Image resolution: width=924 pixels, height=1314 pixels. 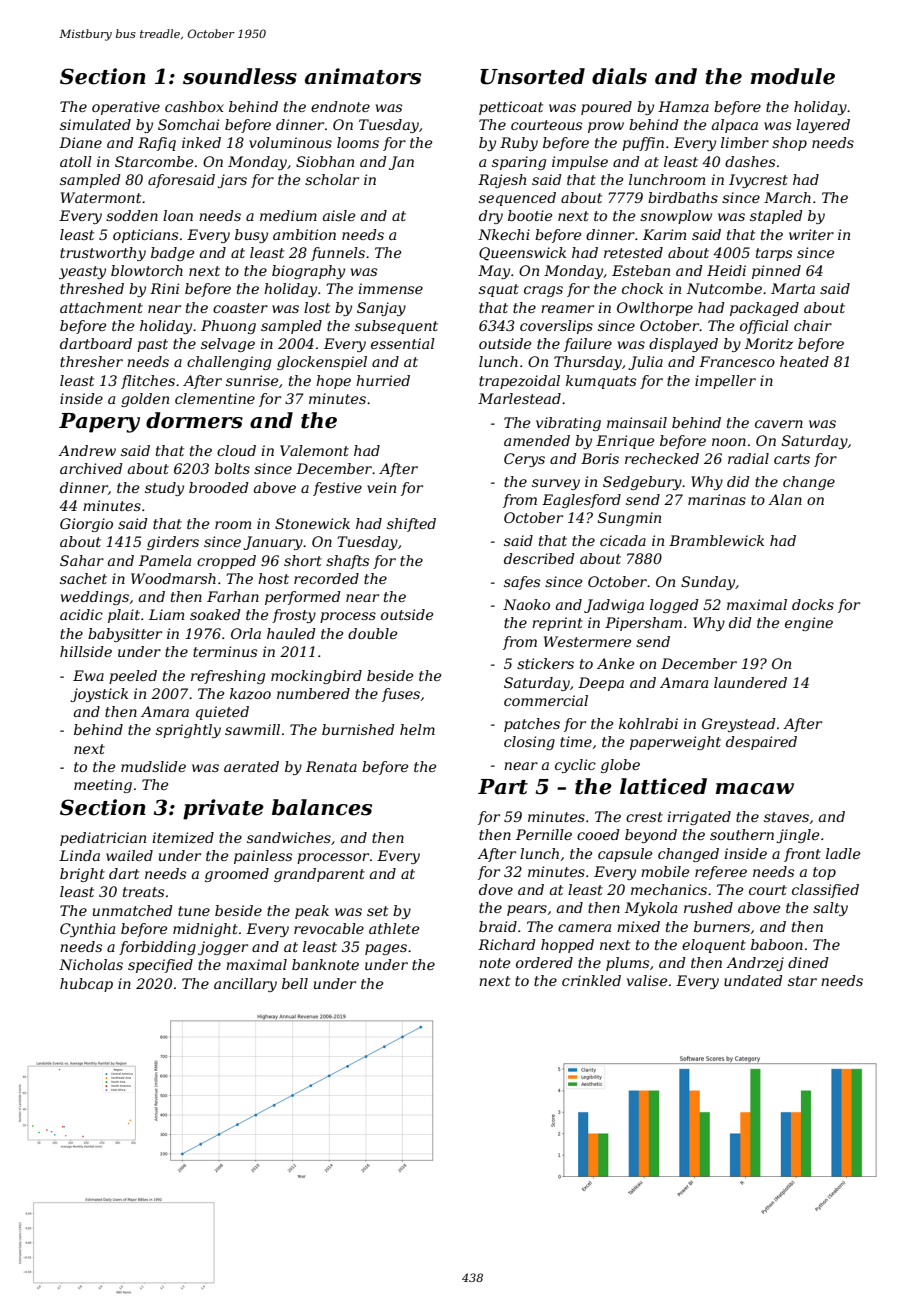 I want to click on module, so click(x=793, y=76).
